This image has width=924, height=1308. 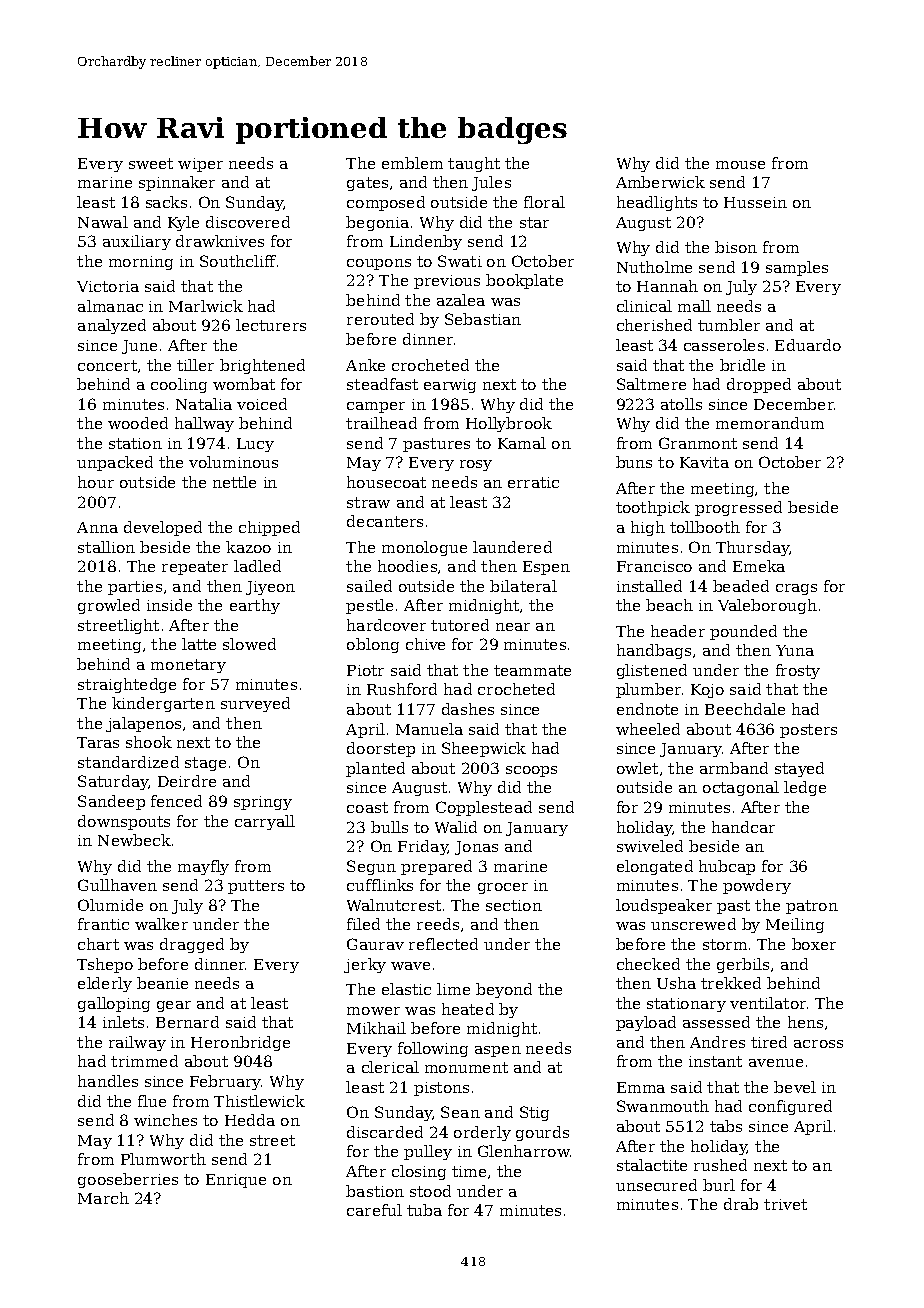 I want to click on earwig, so click(x=450, y=386).
